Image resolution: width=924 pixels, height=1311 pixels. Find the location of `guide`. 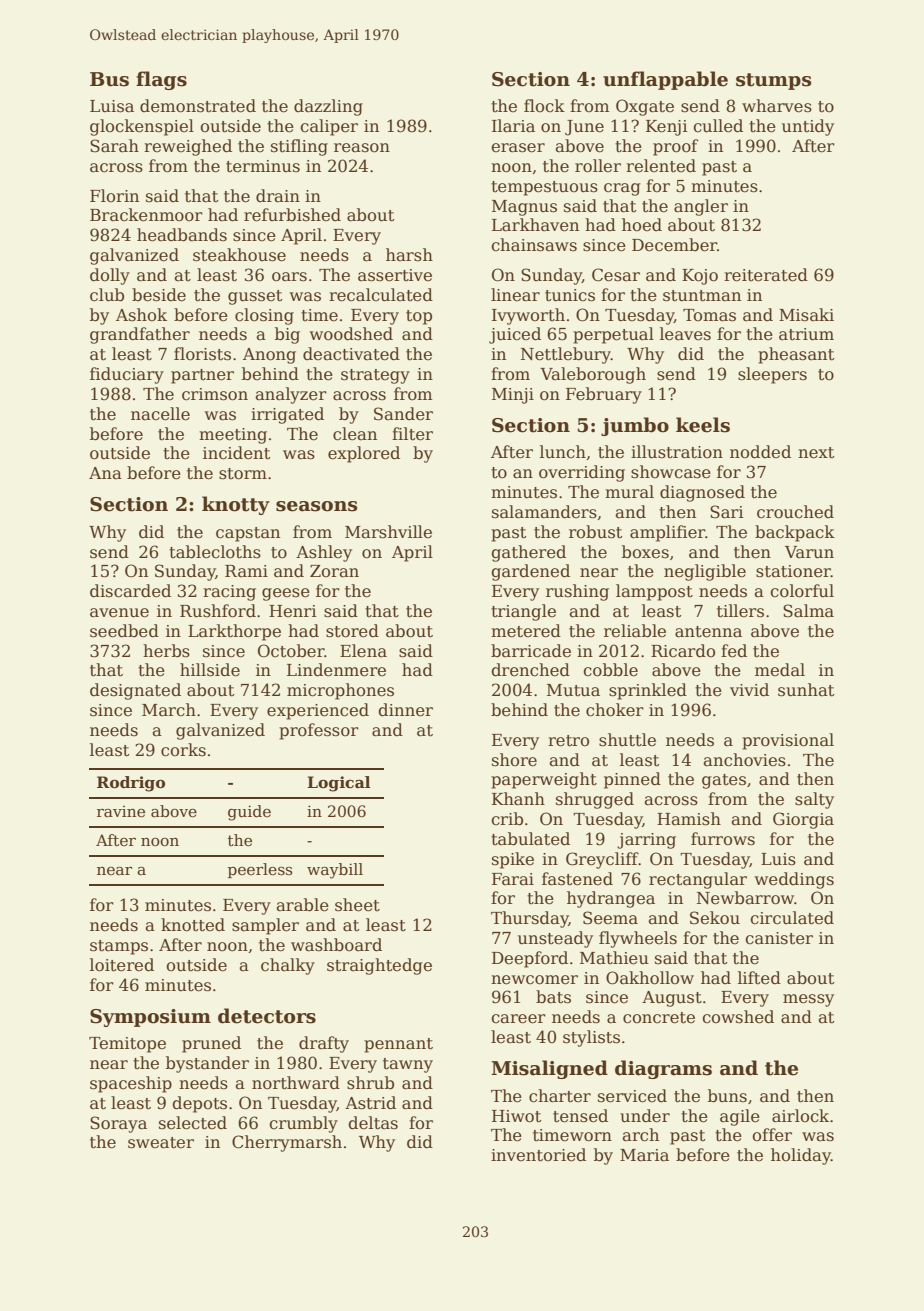

guide is located at coordinates (249, 813).
